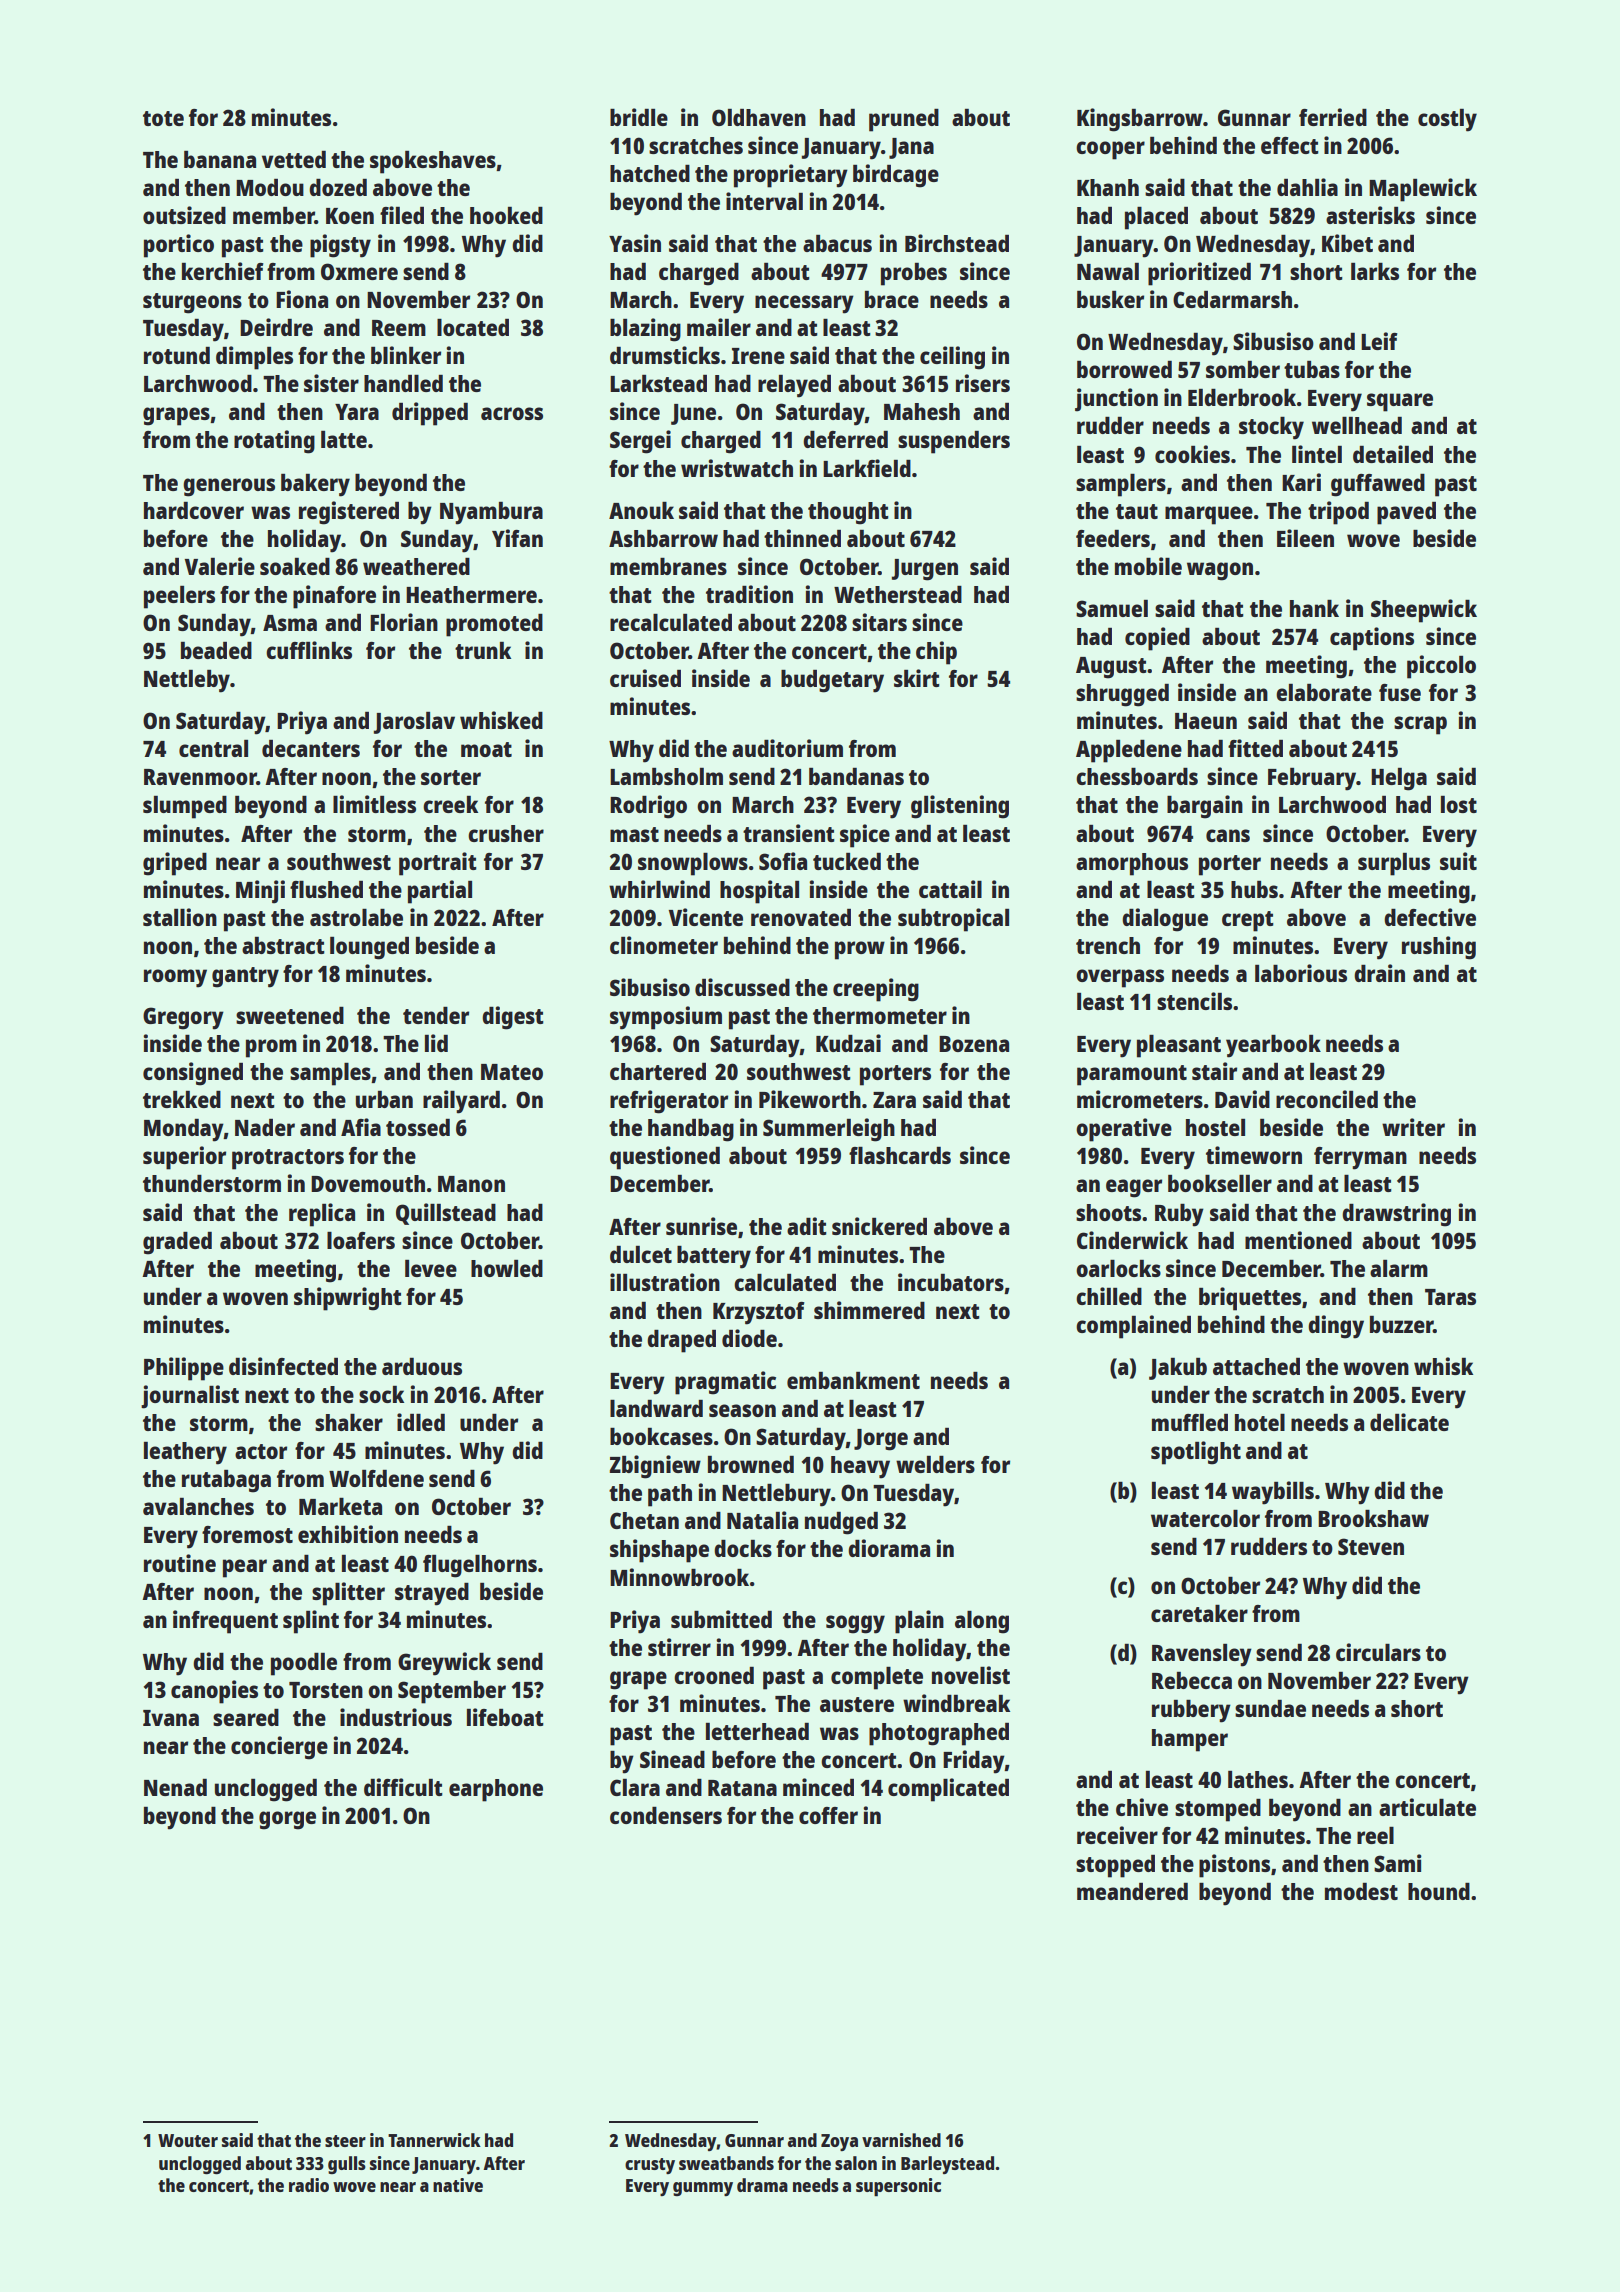  Describe the element at coordinates (1250, 1299) in the screenshot. I see `briquettes` at that location.
